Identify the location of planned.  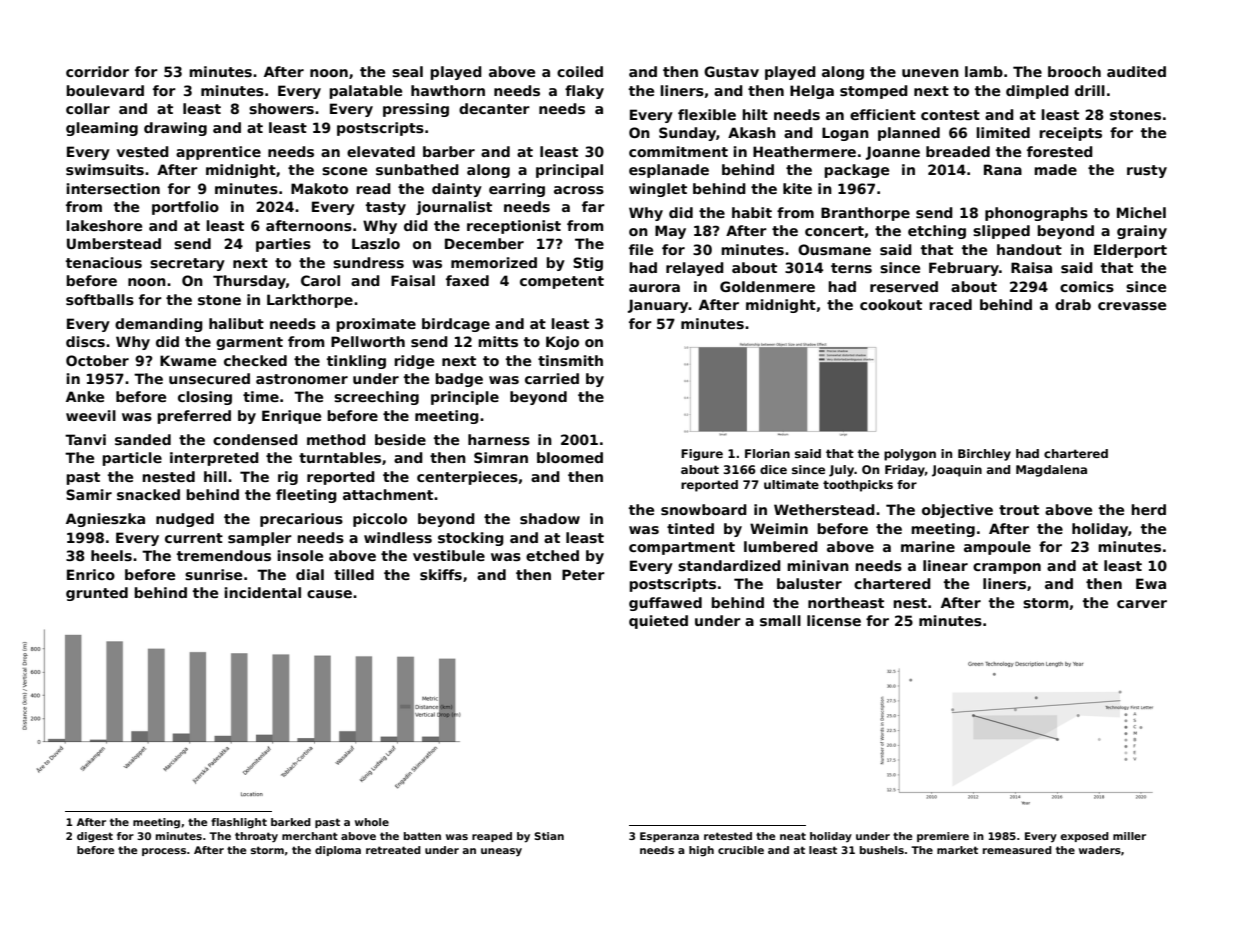
(909, 134).
